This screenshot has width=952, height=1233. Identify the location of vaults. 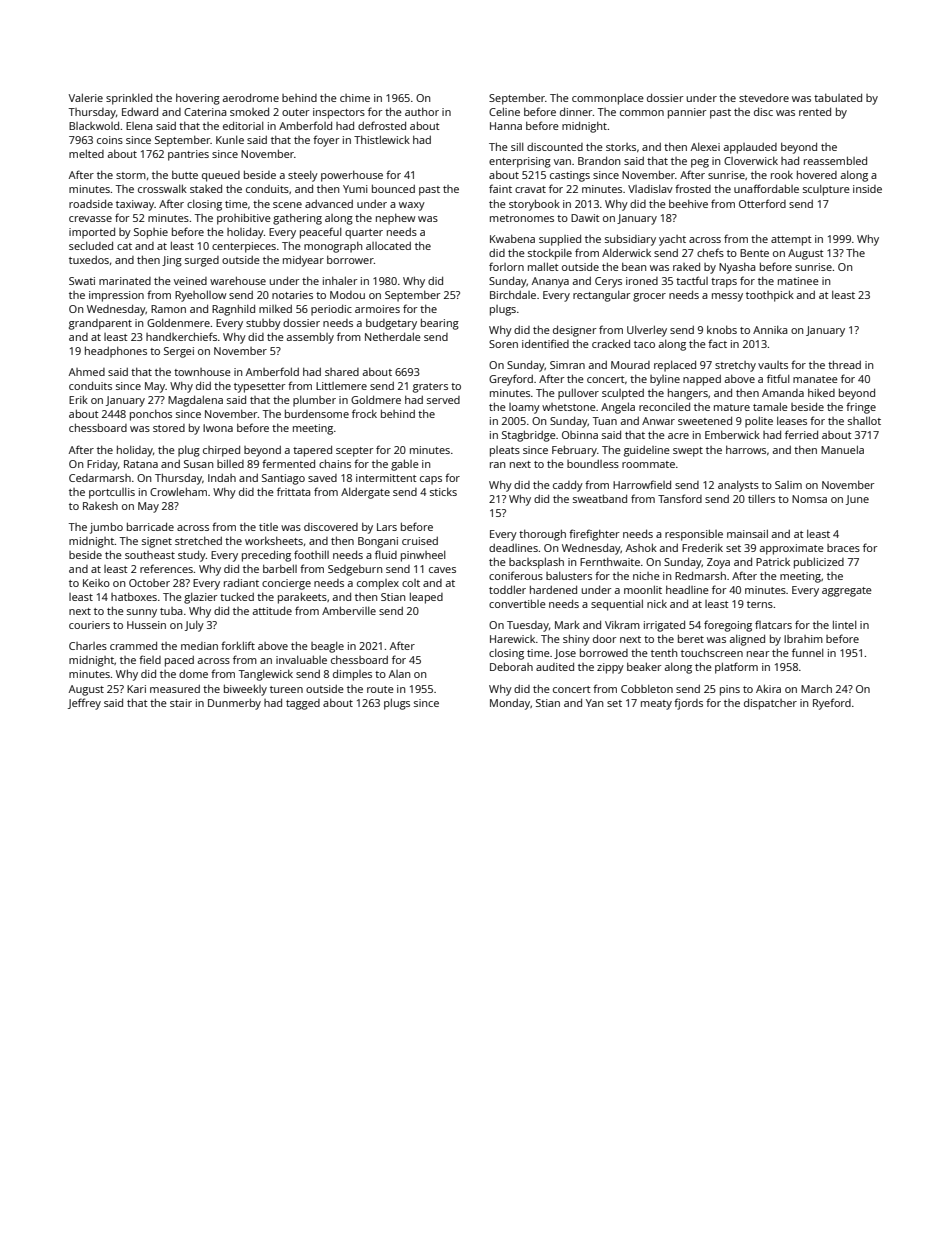
(773, 365).
